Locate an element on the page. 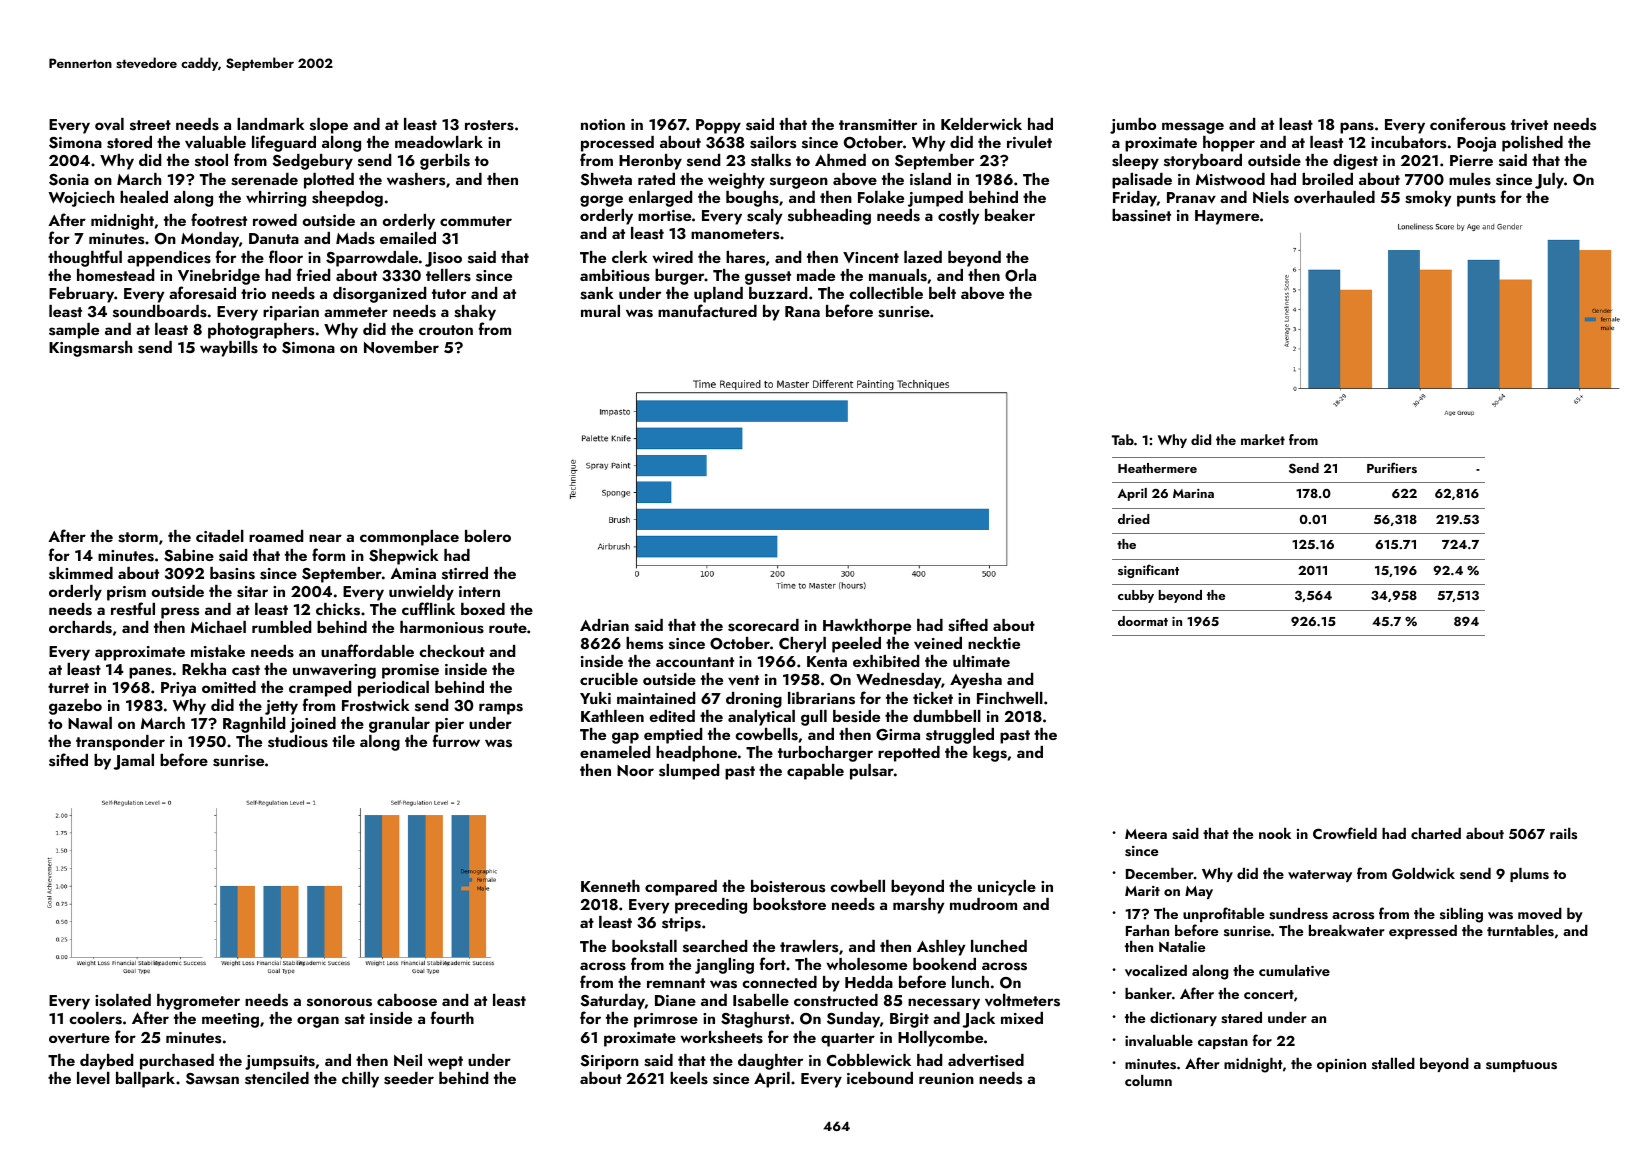  Haymere is located at coordinates (1227, 217).
